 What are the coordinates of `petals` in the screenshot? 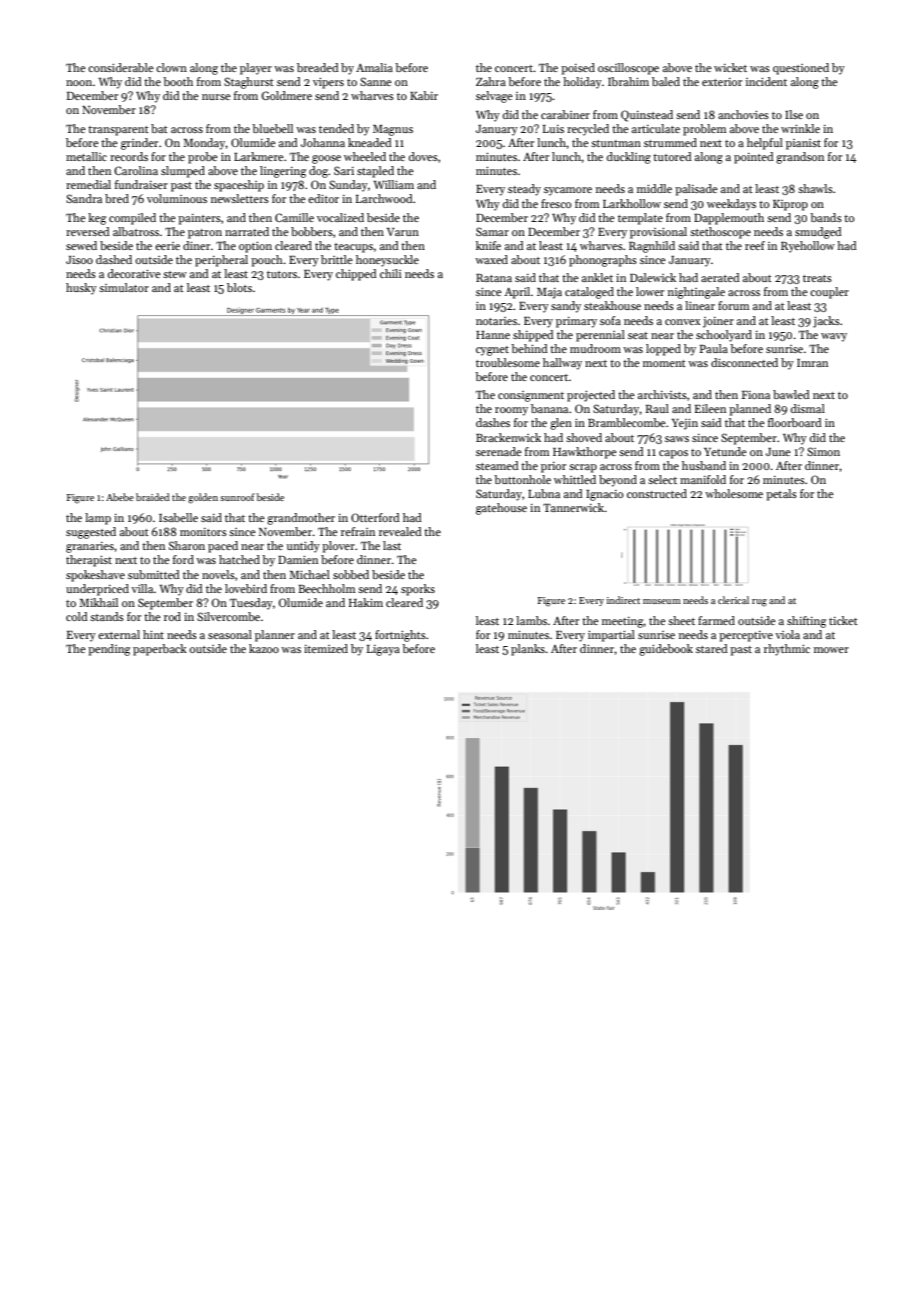 It's located at (781, 495).
